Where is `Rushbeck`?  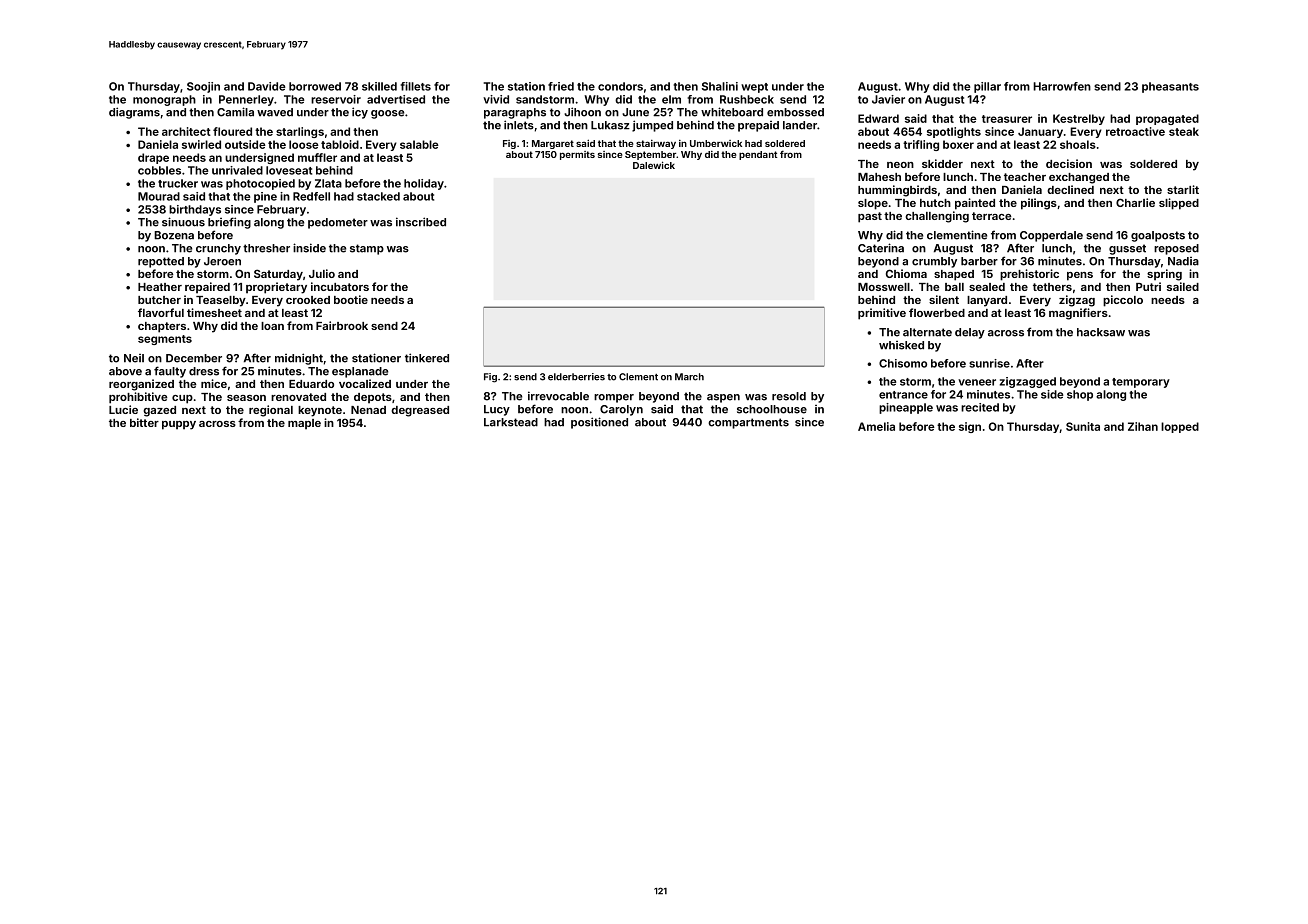
Rushbeck is located at coordinates (747, 99).
